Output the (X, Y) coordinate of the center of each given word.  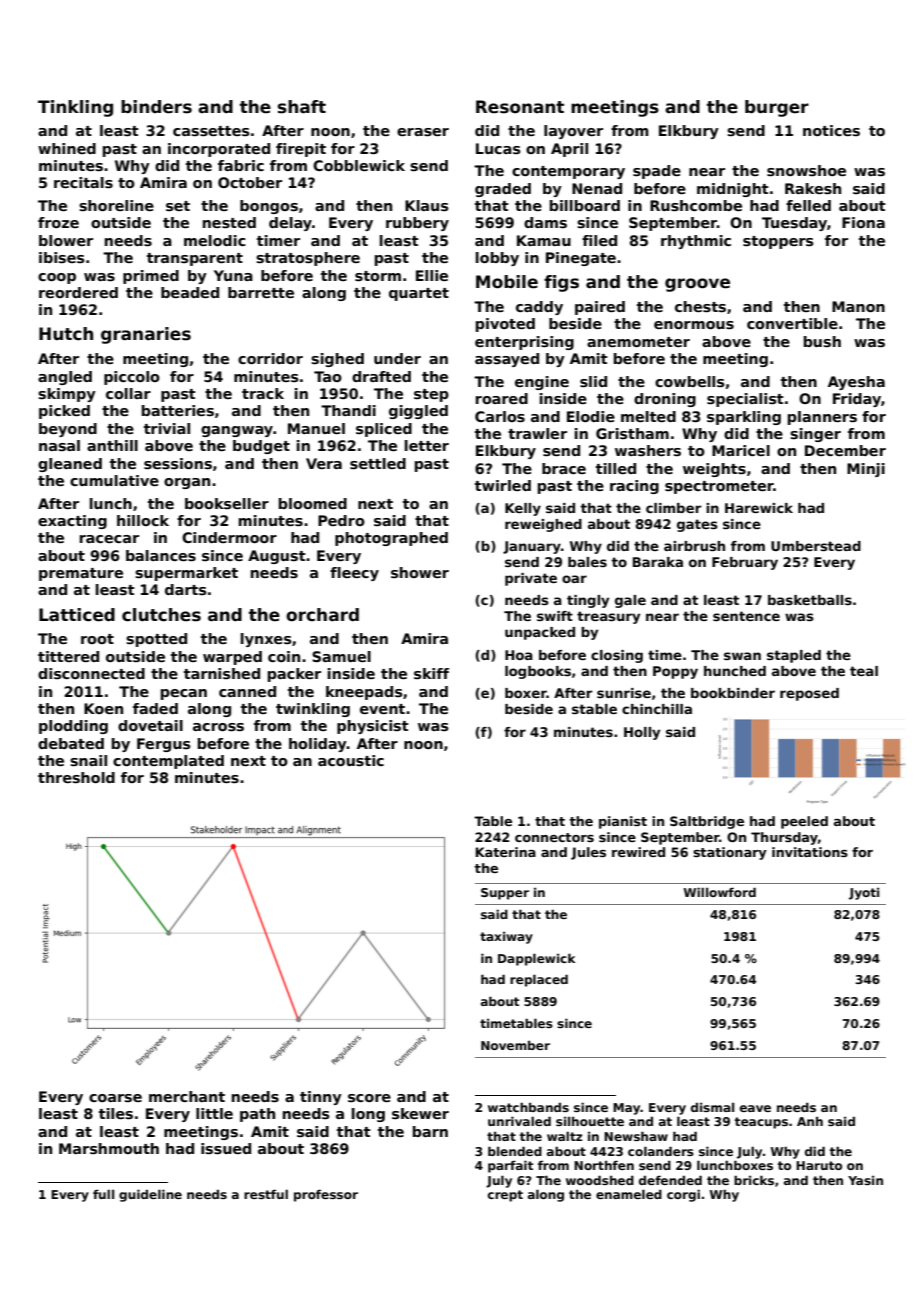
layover (573, 132)
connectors (554, 837)
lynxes (266, 640)
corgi (683, 1195)
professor (326, 1195)
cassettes (211, 131)
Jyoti (864, 894)
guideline (150, 1195)
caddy (539, 308)
